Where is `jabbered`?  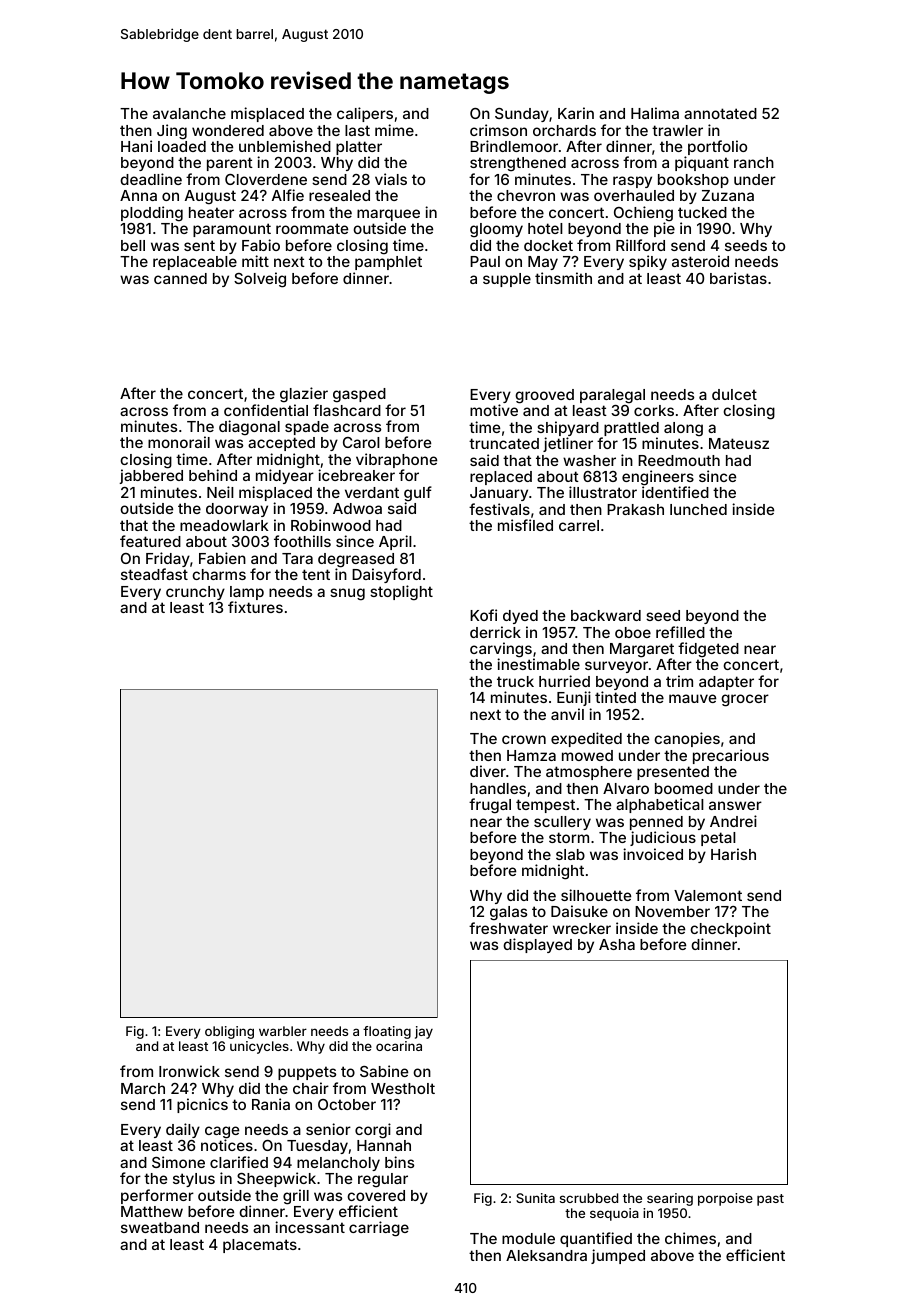 jabbered is located at coordinates (151, 477).
